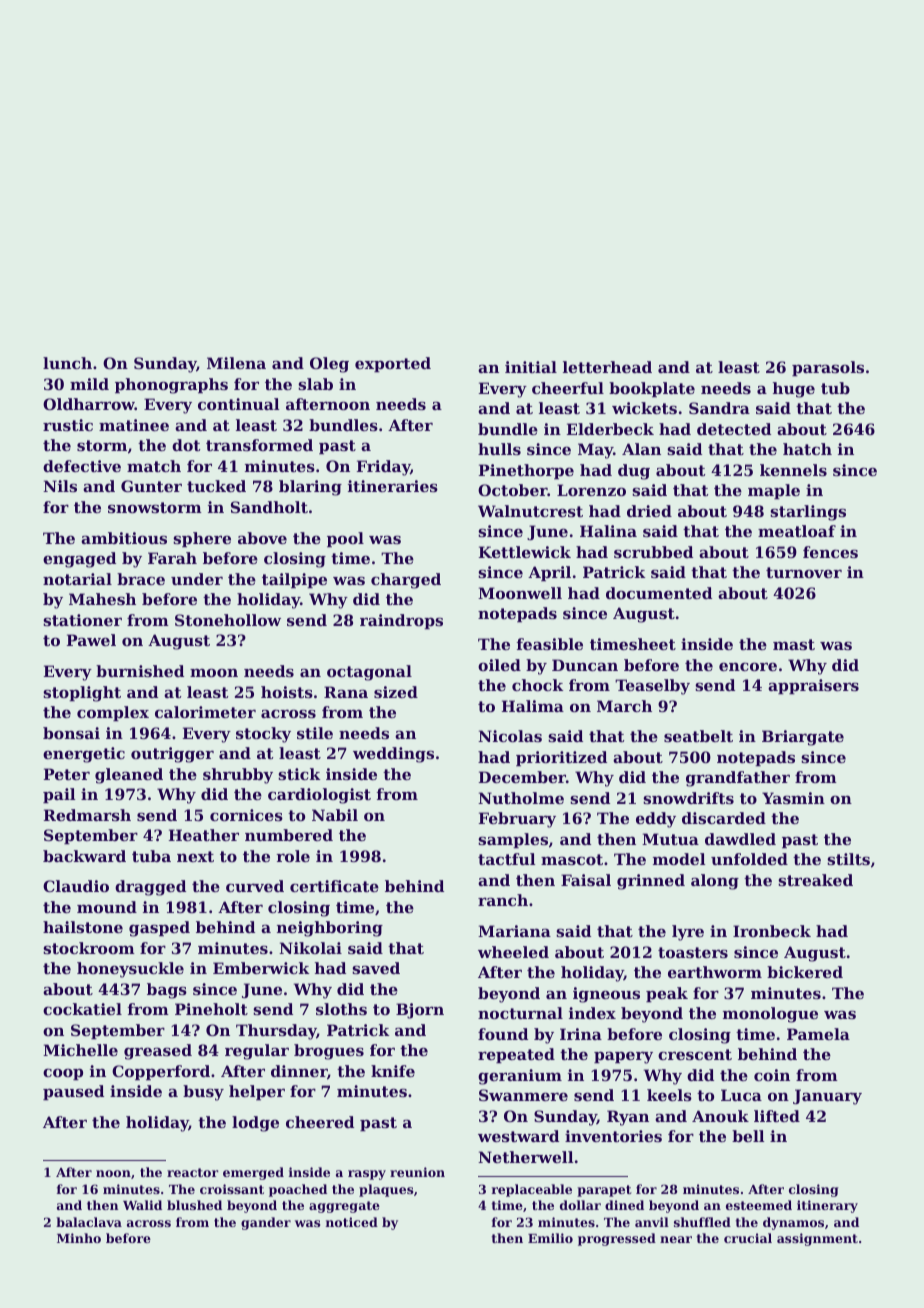  Describe the element at coordinates (142, 1205) in the screenshot. I see `Walid` at that location.
